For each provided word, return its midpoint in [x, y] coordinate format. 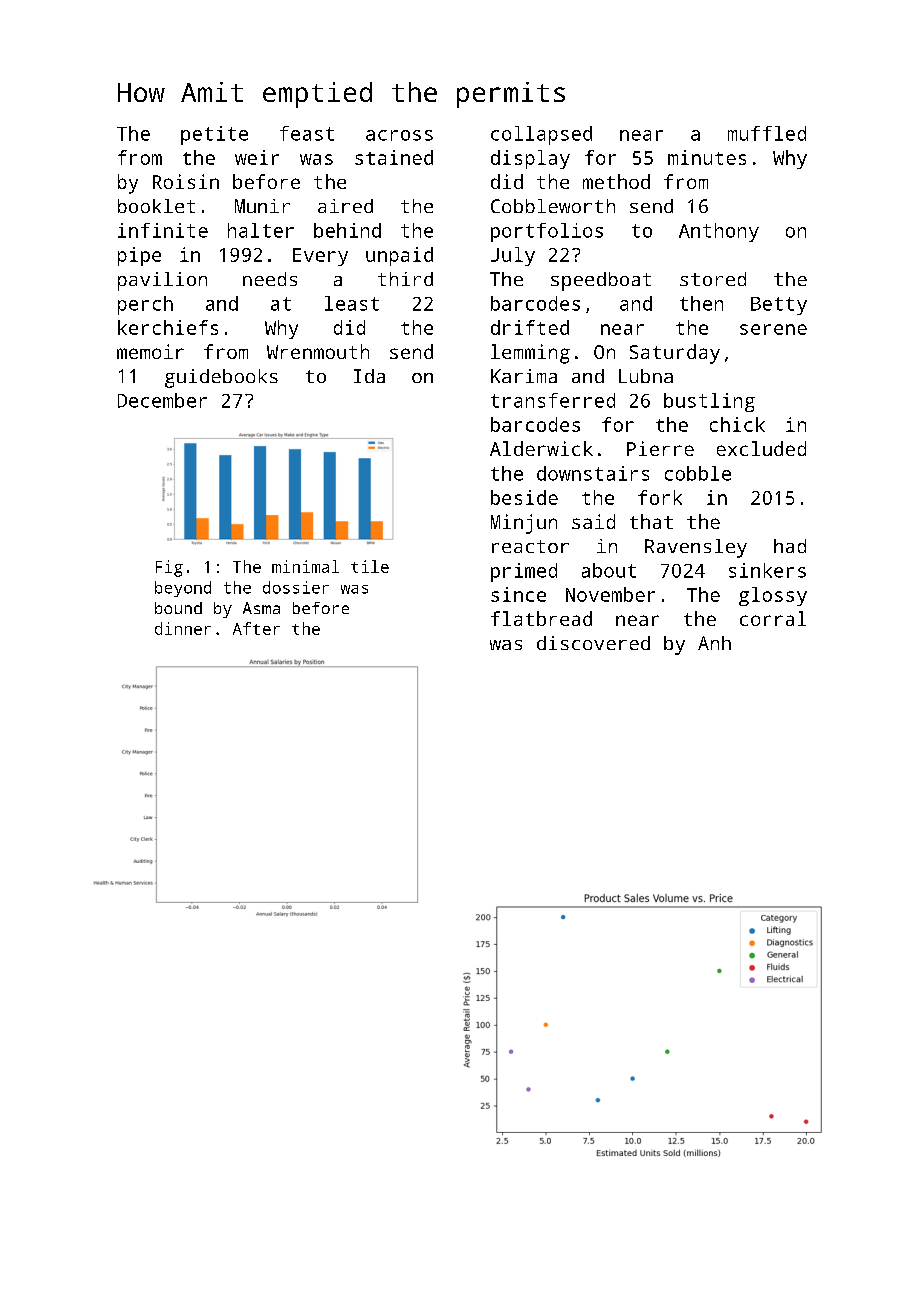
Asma [261, 608]
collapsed [541, 135]
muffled [767, 133]
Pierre [660, 448]
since [518, 594]
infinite [163, 230]
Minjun [524, 524]
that [651, 521]
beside [524, 497]
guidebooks [221, 378]
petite [214, 135]
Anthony [719, 232]
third [405, 279]
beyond [183, 589]
